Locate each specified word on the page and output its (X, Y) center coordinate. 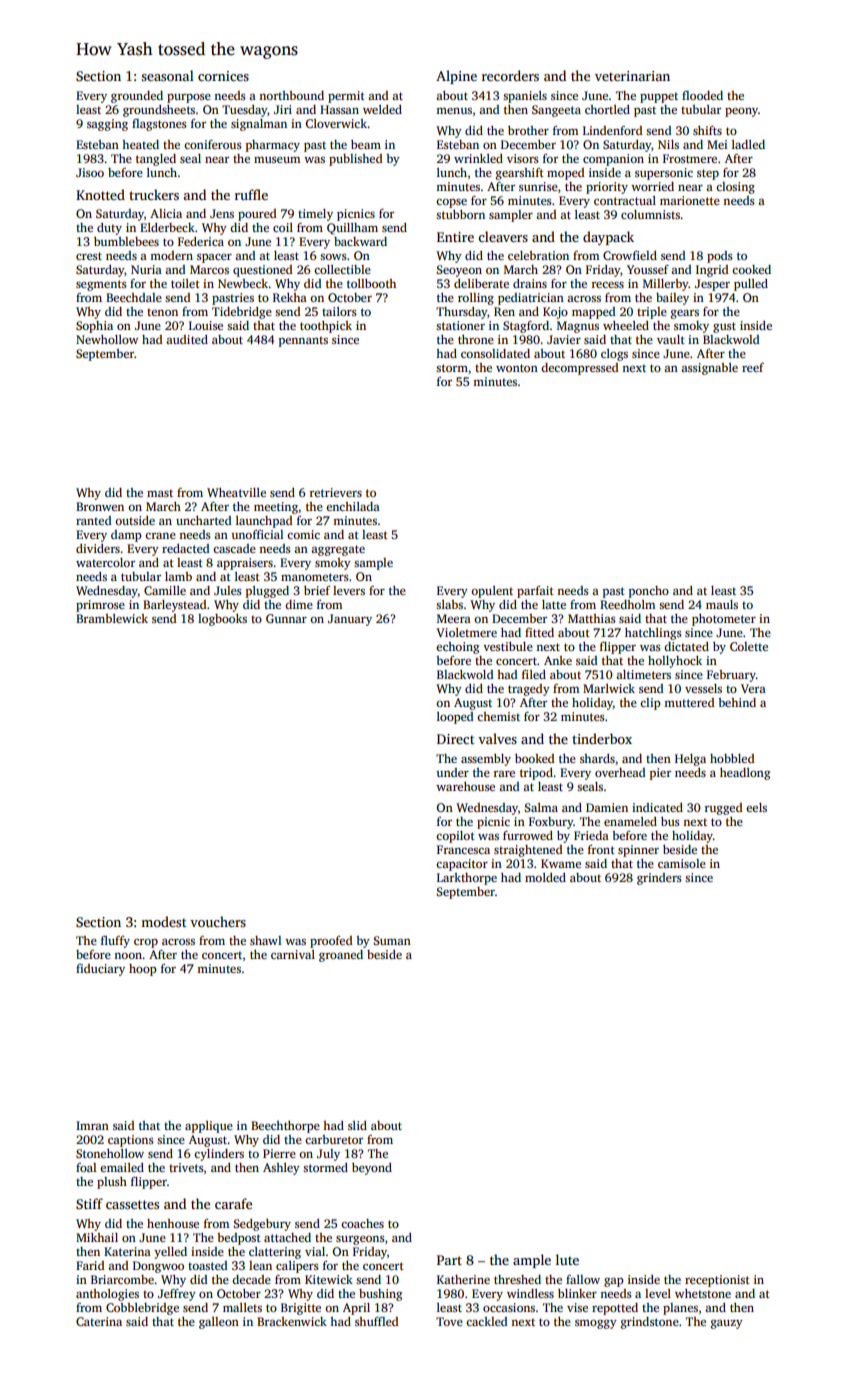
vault (671, 339)
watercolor (105, 562)
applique (209, 1127)
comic (303, 534)
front (601, 849)
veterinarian (632, 76)
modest (164, 921)
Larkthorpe (467, 879)
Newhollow (107, 339)
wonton (517, 368)
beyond (372, 1169)
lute (567, 1259)
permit (346, 97)
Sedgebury (262, 1225)
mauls (722, 604)
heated (140, 144)
